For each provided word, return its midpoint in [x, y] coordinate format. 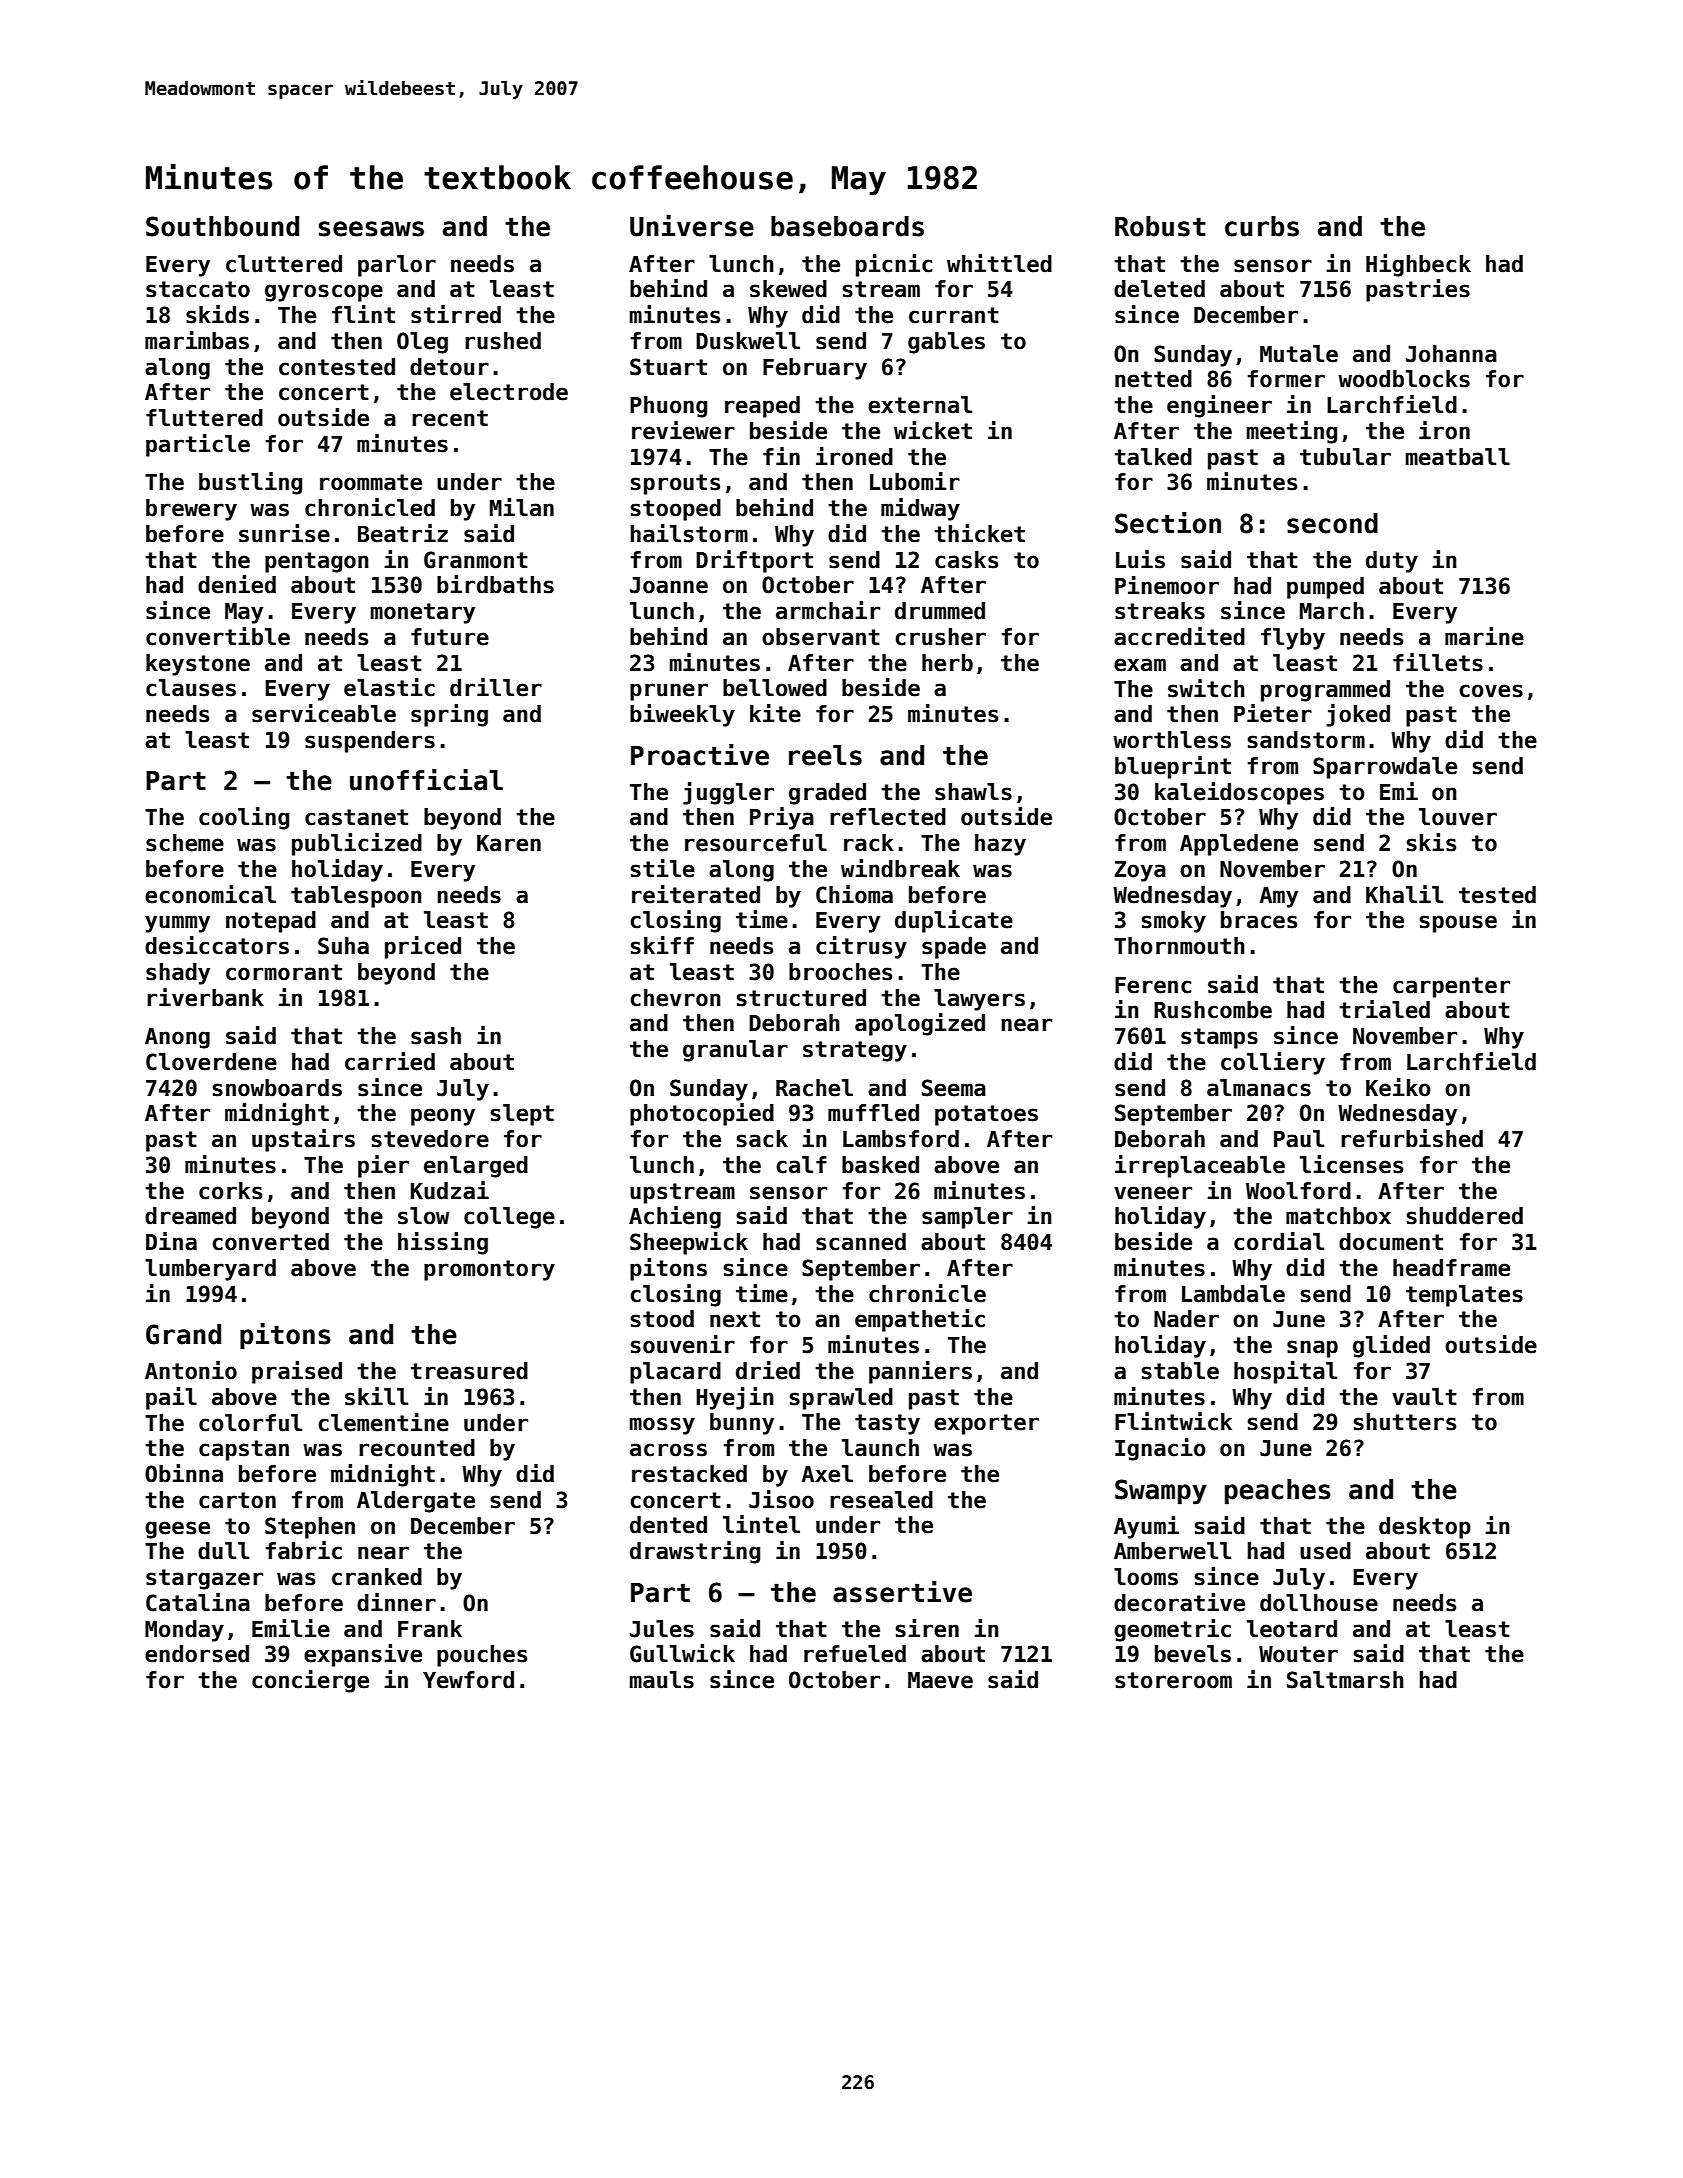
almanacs [1259, 1088]
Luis [1140, 559]
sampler [967, 1218]
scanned [861, 1242]
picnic [894, 265]
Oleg [422, 343]
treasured [469, 1371]
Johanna [1451, 354]
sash [436, 1036]
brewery [191, 510]
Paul [1299, 1139]
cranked [377, 1577]
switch [1206, 688]
